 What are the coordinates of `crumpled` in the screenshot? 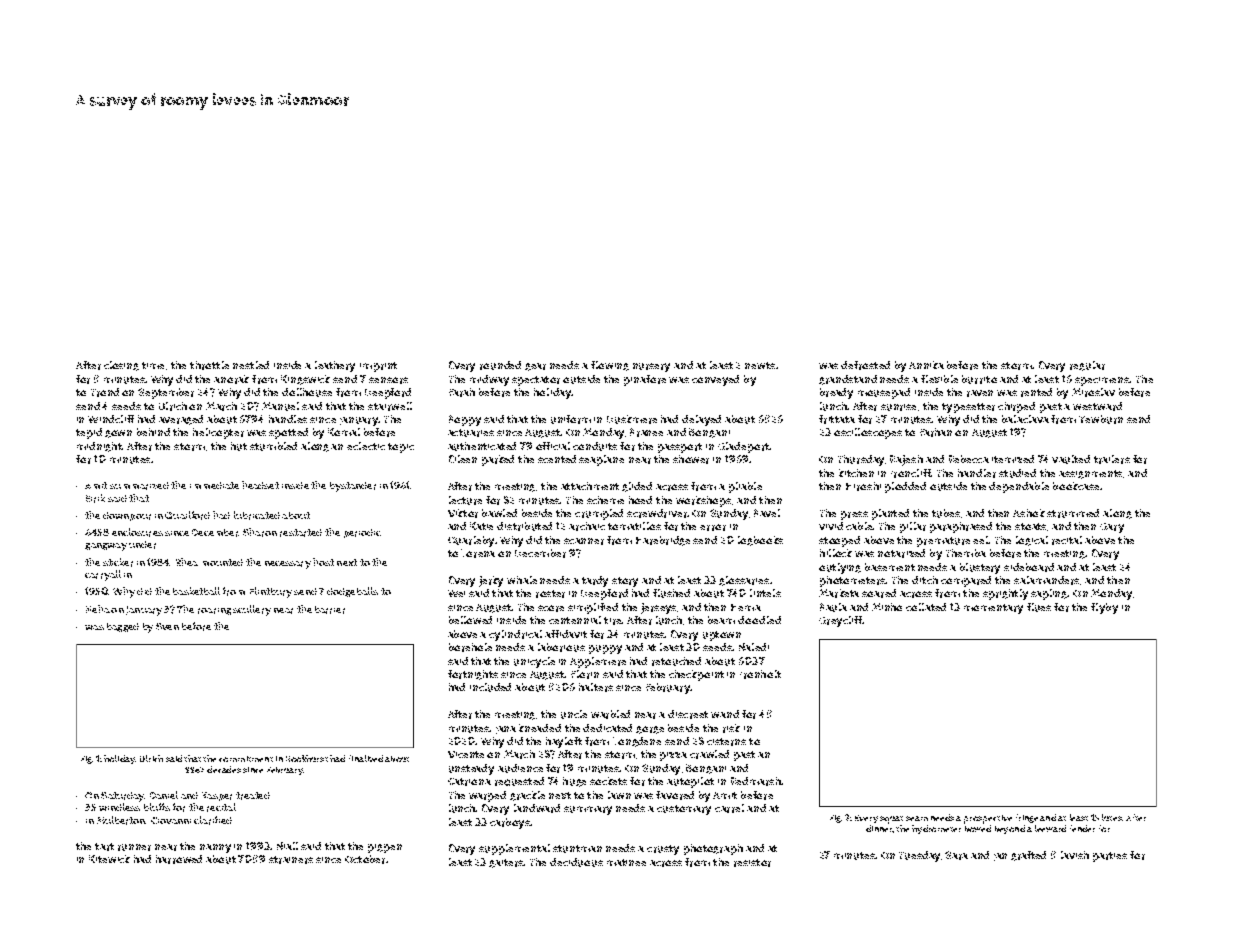 It's located at (599, 514).
